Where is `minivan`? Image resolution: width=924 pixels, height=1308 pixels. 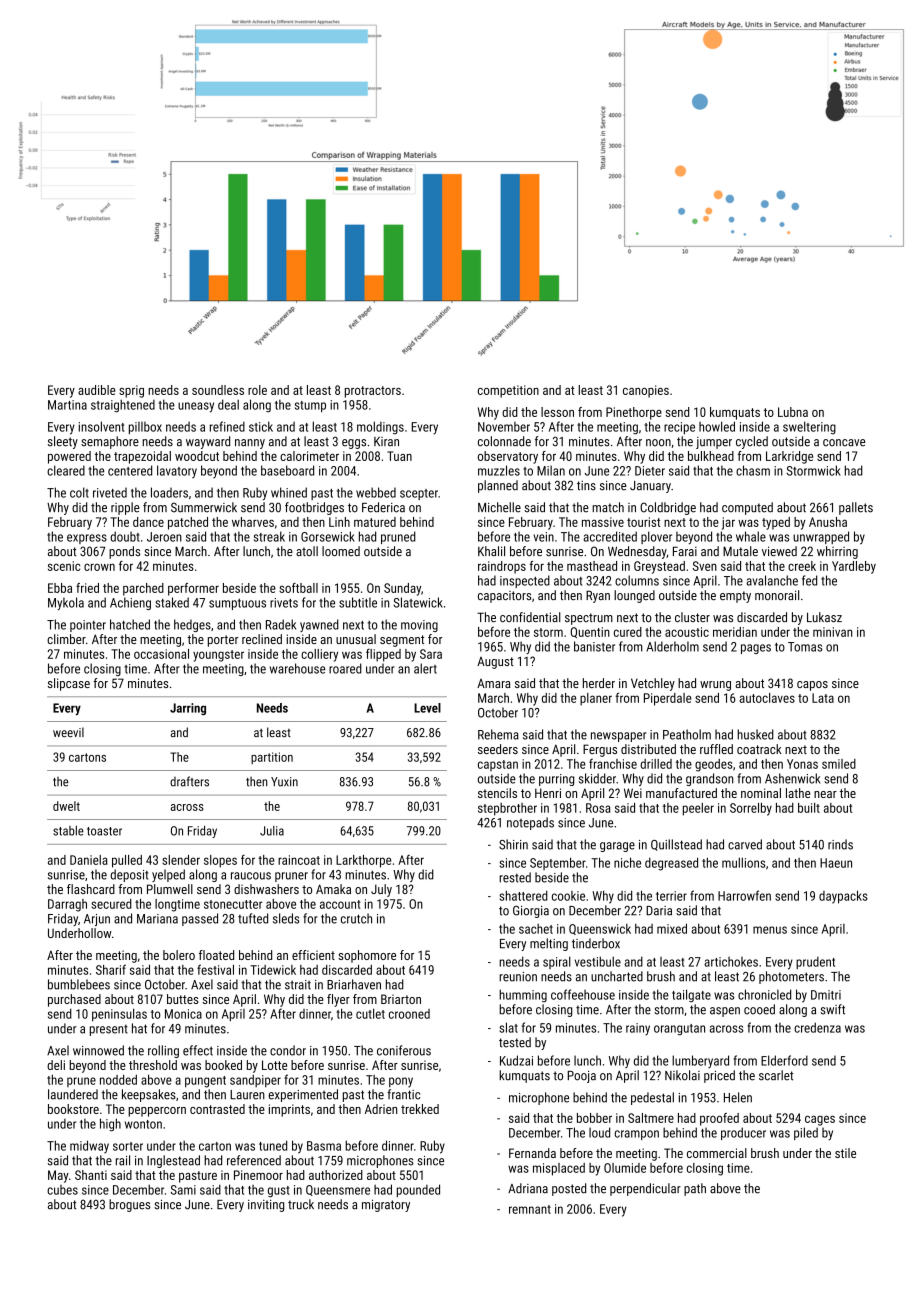
minivan is located at coordinates (832, 632).
